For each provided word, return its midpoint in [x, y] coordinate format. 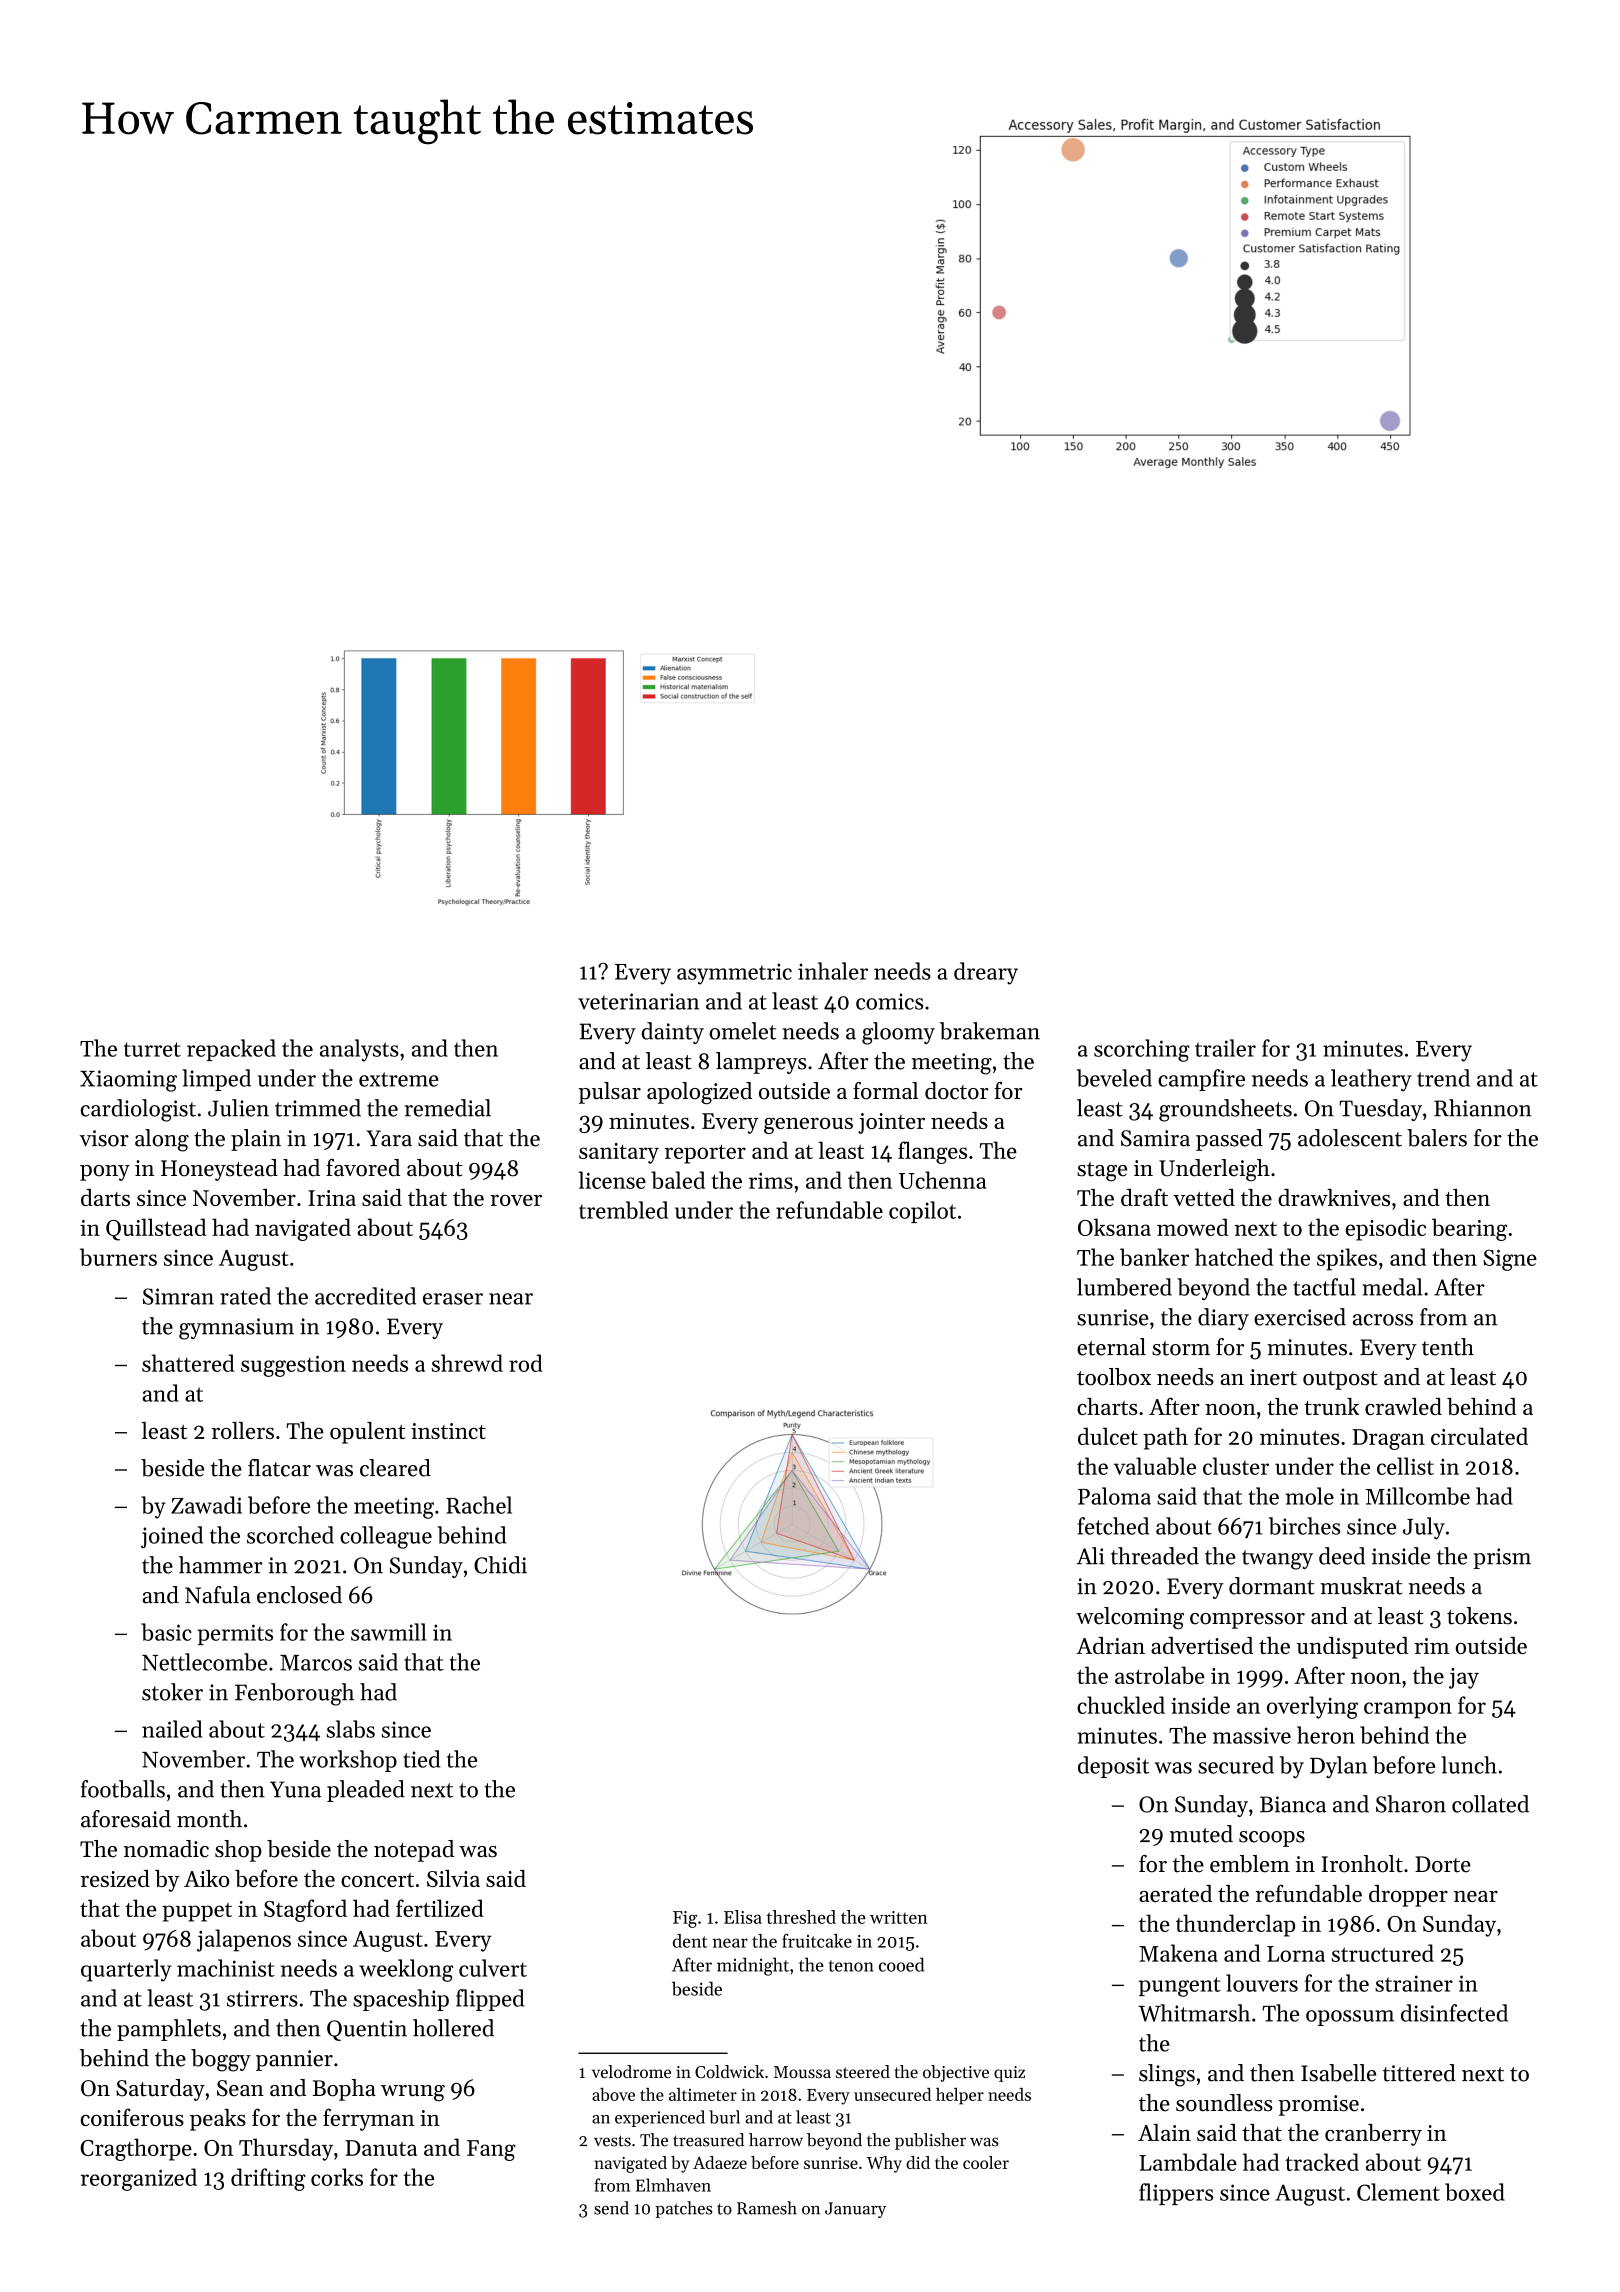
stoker [172, 1692]
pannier [294, 2060]
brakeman [990, 1031]
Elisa [743, 1917]
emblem [1250, 1864]
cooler [986, 2162]
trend [1443, 1078]
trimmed [318, 1108]
